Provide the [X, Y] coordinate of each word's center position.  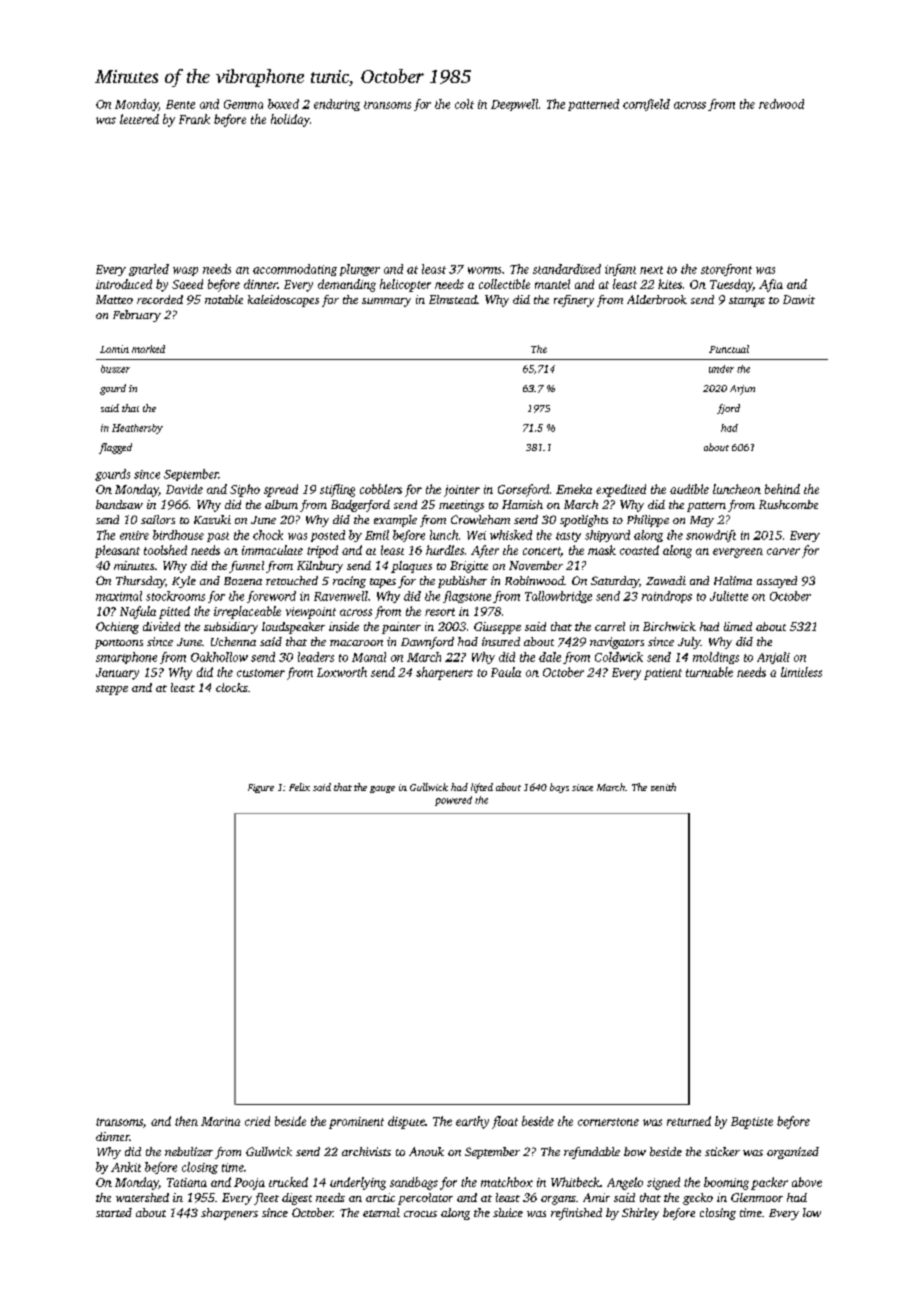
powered [453, 801]
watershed [142, 1197]
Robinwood [534, 580]
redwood [781, 104]
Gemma [243, 104]
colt [464, 104]
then [186, 1121]
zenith [663, 787]
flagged [115, 448]
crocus [420, 1214]
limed [738, 626]
